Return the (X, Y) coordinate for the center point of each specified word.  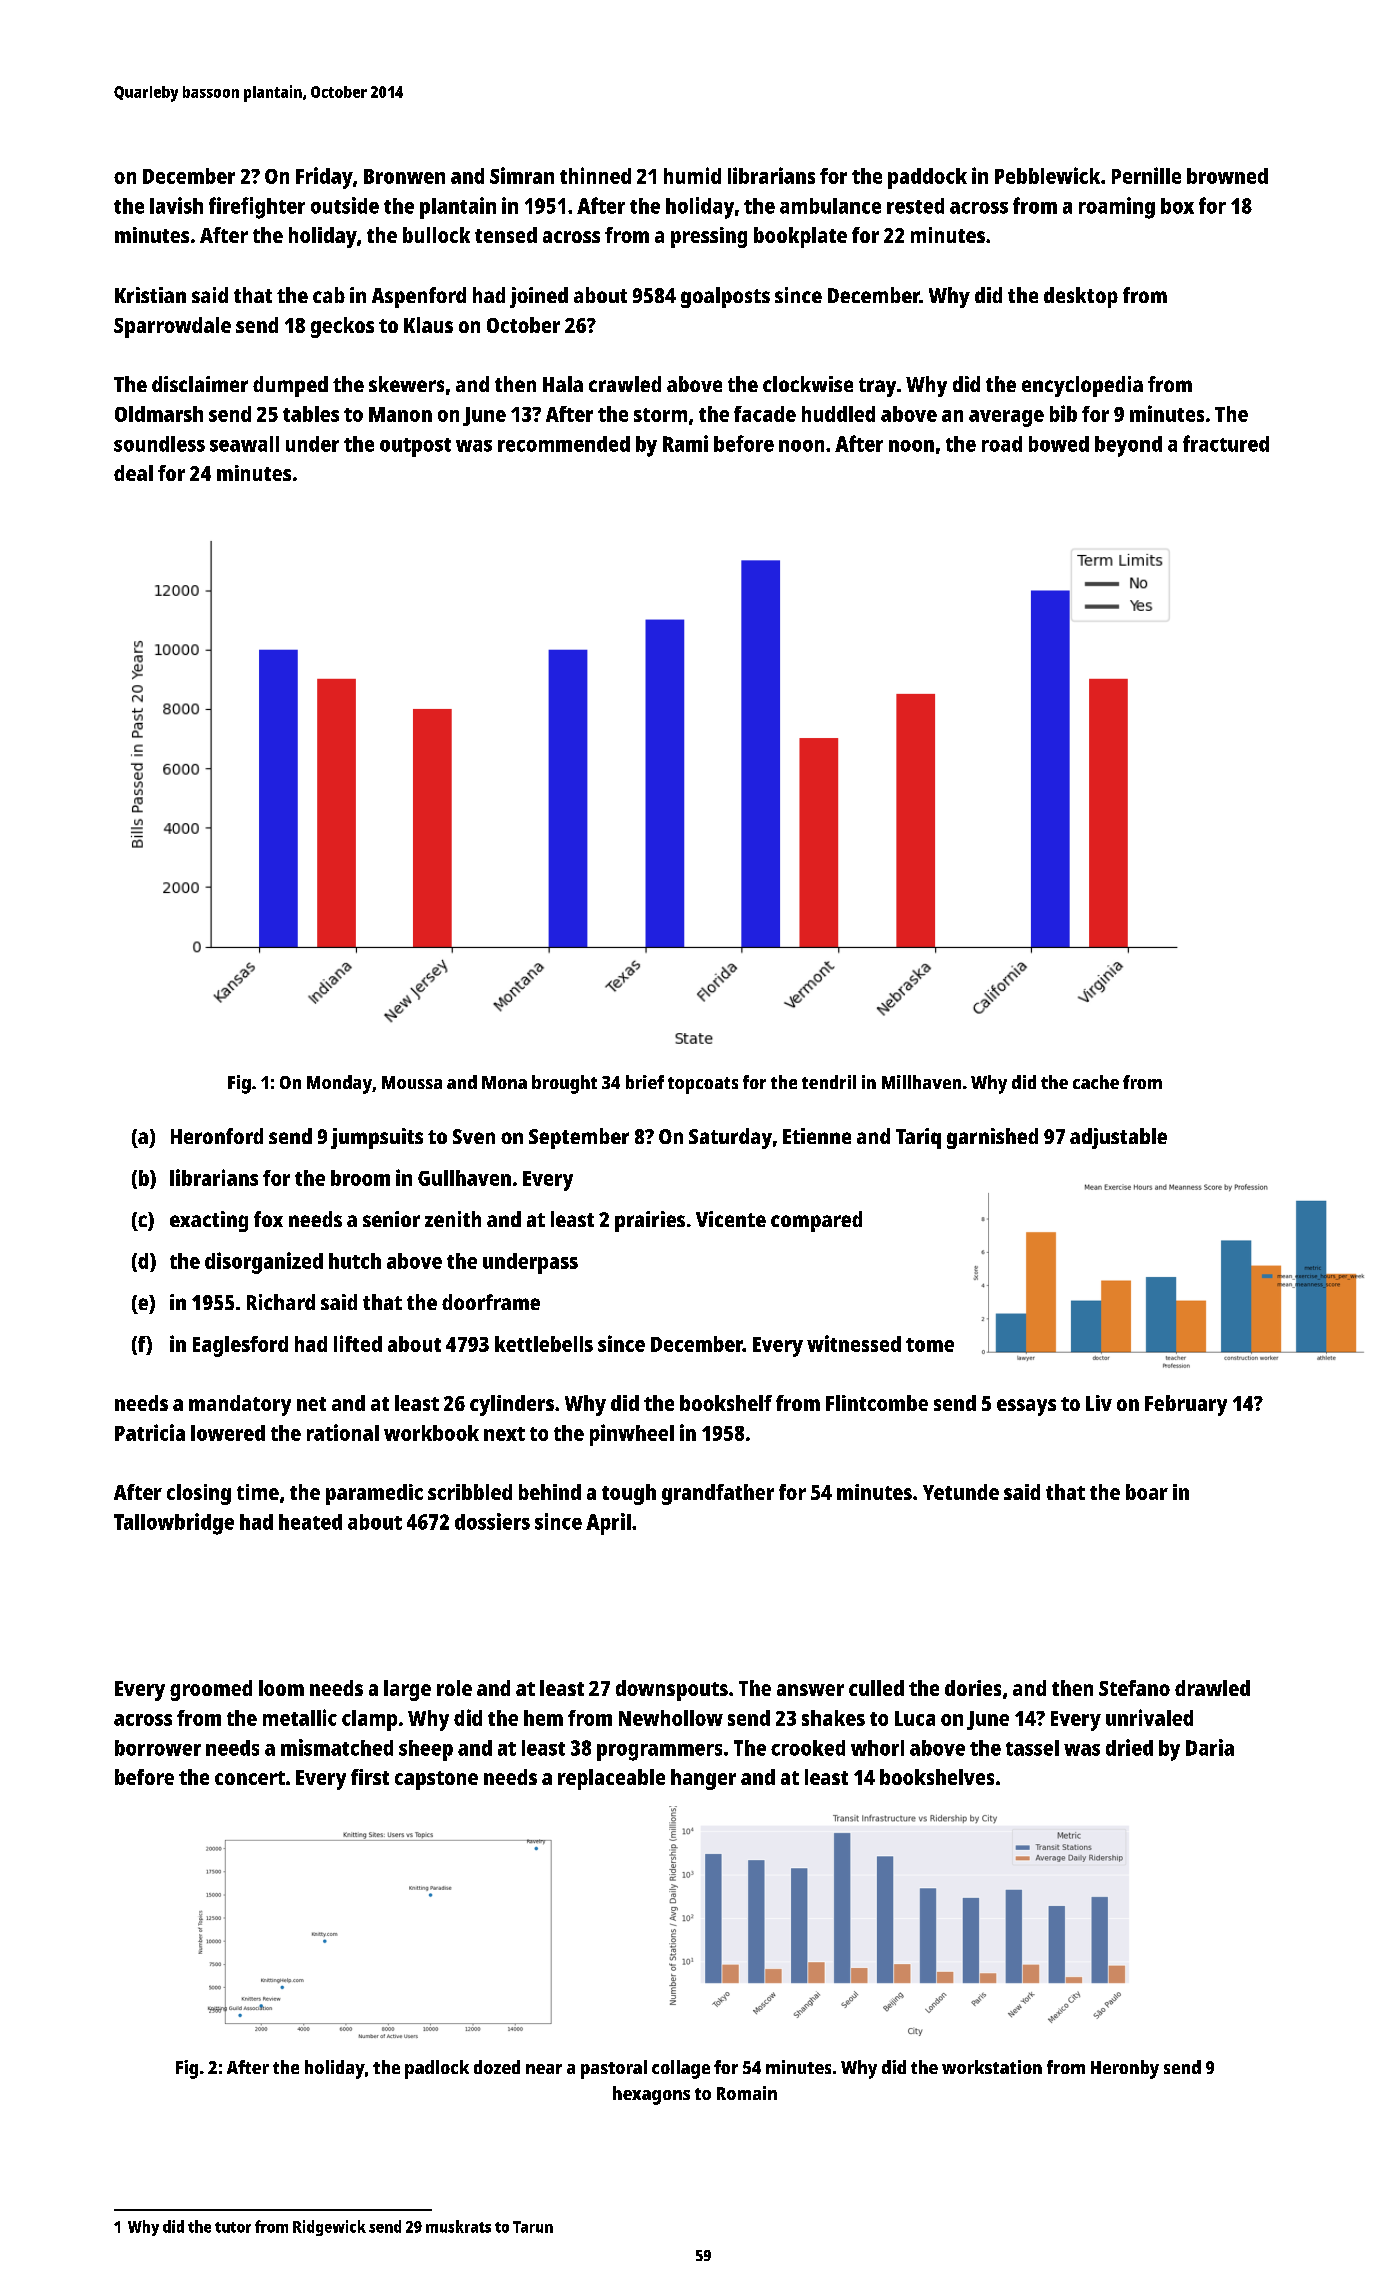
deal (133, 473)
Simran (522, 175)
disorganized (264, 1263)
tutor (233, 2227)
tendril (829, 1082)
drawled (1212, 1688)
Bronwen (404, 176)
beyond (1128, 446)
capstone (436, 1780)
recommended (564, 444)
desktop (1081, 297)
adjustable (1118, 1138)
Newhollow (671, 1718)
